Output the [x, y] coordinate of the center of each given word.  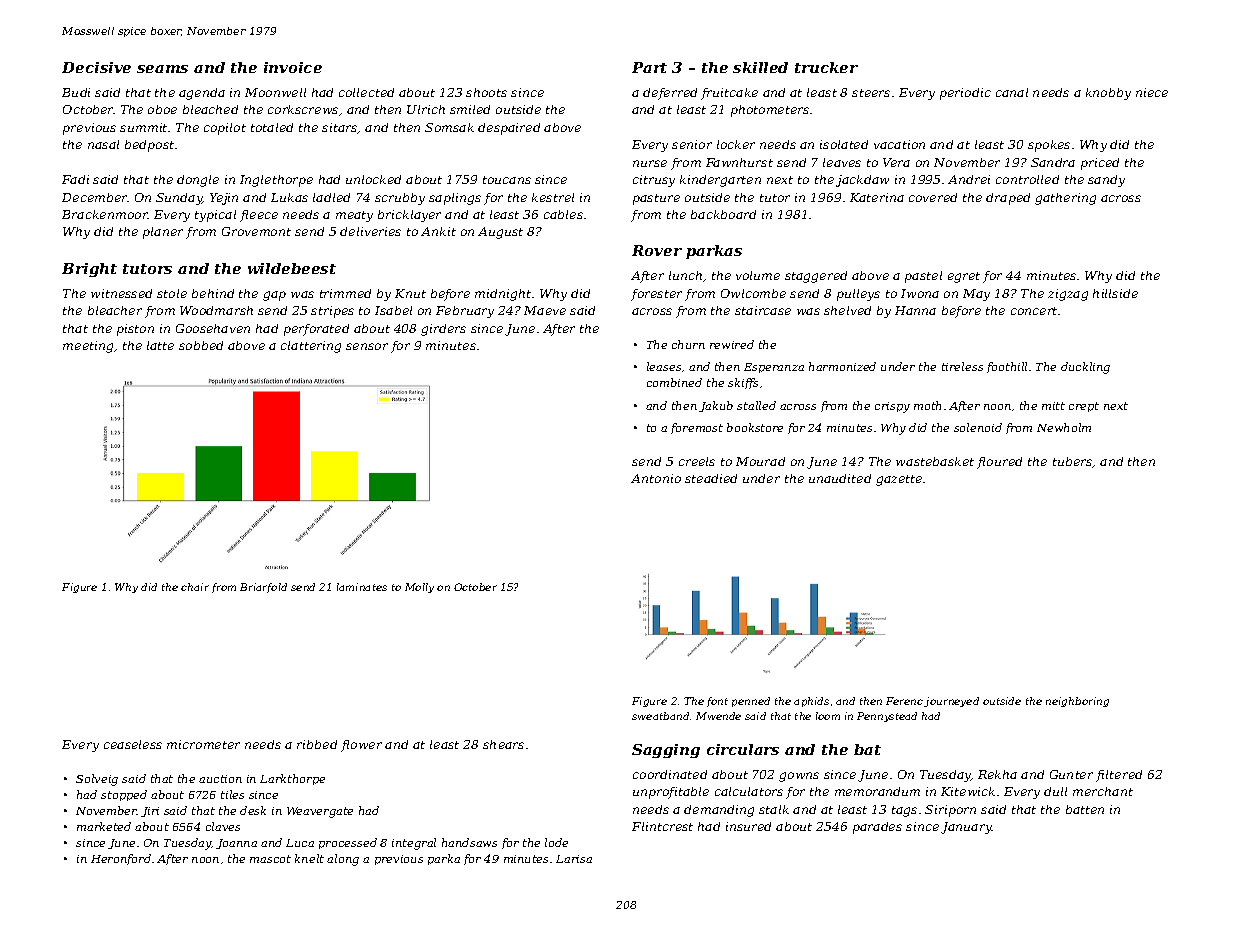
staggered [816, 277]
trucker [826, 67]
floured [999, 463]
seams [162, 69]
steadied [711, 478]
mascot [270, 859]
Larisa [574, 859]
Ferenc [904, 701]
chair [195, 587]
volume [758, 275]
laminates [362, 587]
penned [751, 702]
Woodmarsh [216, 310]
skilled [760, 67]
